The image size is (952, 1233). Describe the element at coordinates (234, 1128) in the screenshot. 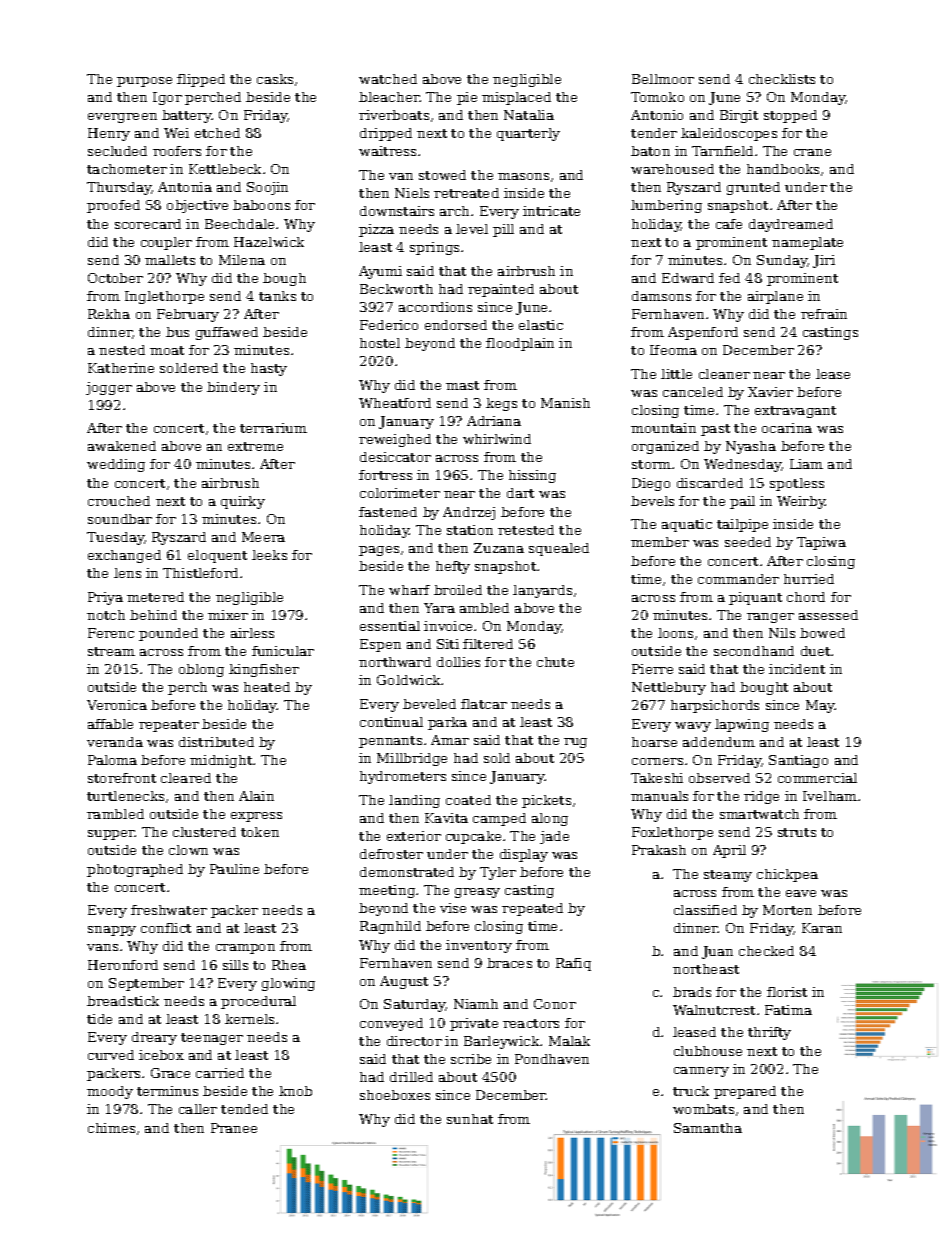

I see `Pranee` at that location.
